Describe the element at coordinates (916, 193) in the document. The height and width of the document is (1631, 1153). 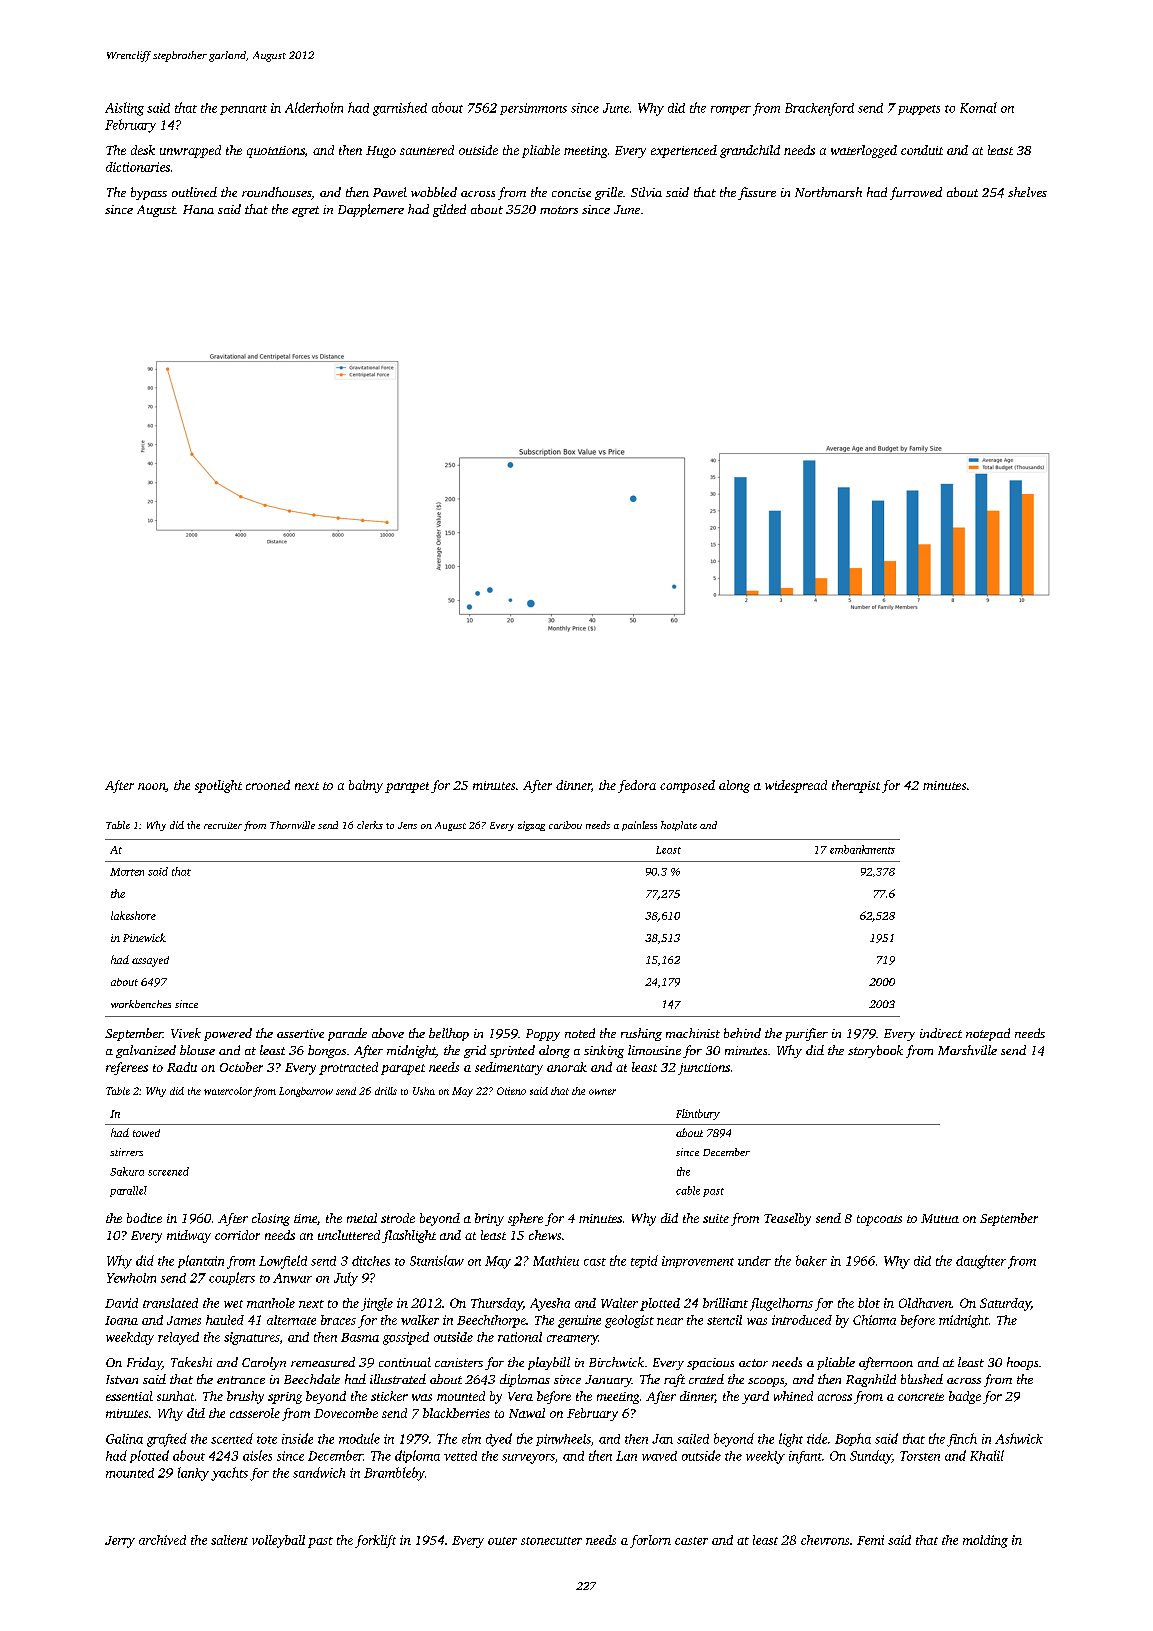
I see `furrowed` at that location.
